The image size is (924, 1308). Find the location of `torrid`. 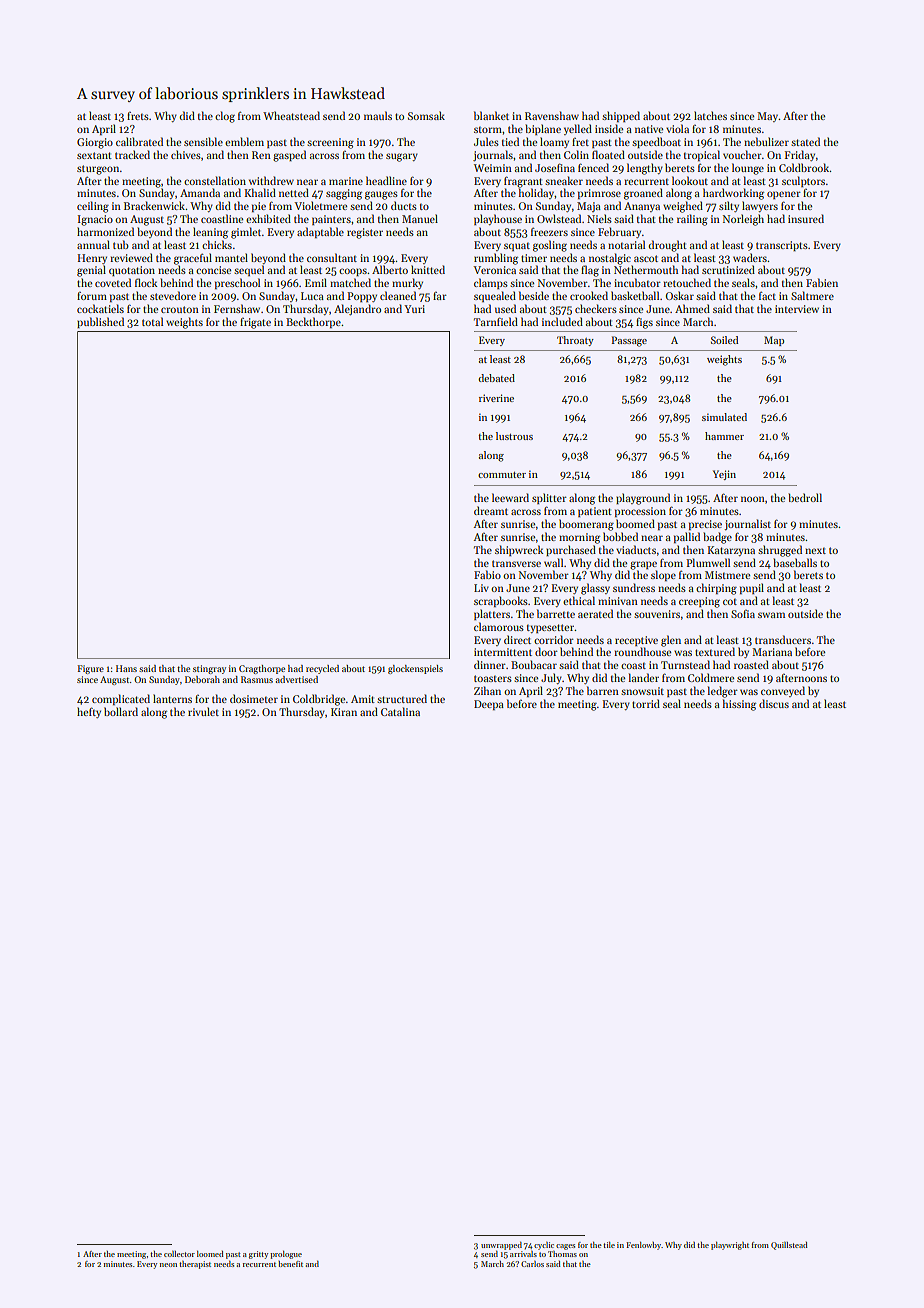

torrid is located at coordinates (646, 703).
